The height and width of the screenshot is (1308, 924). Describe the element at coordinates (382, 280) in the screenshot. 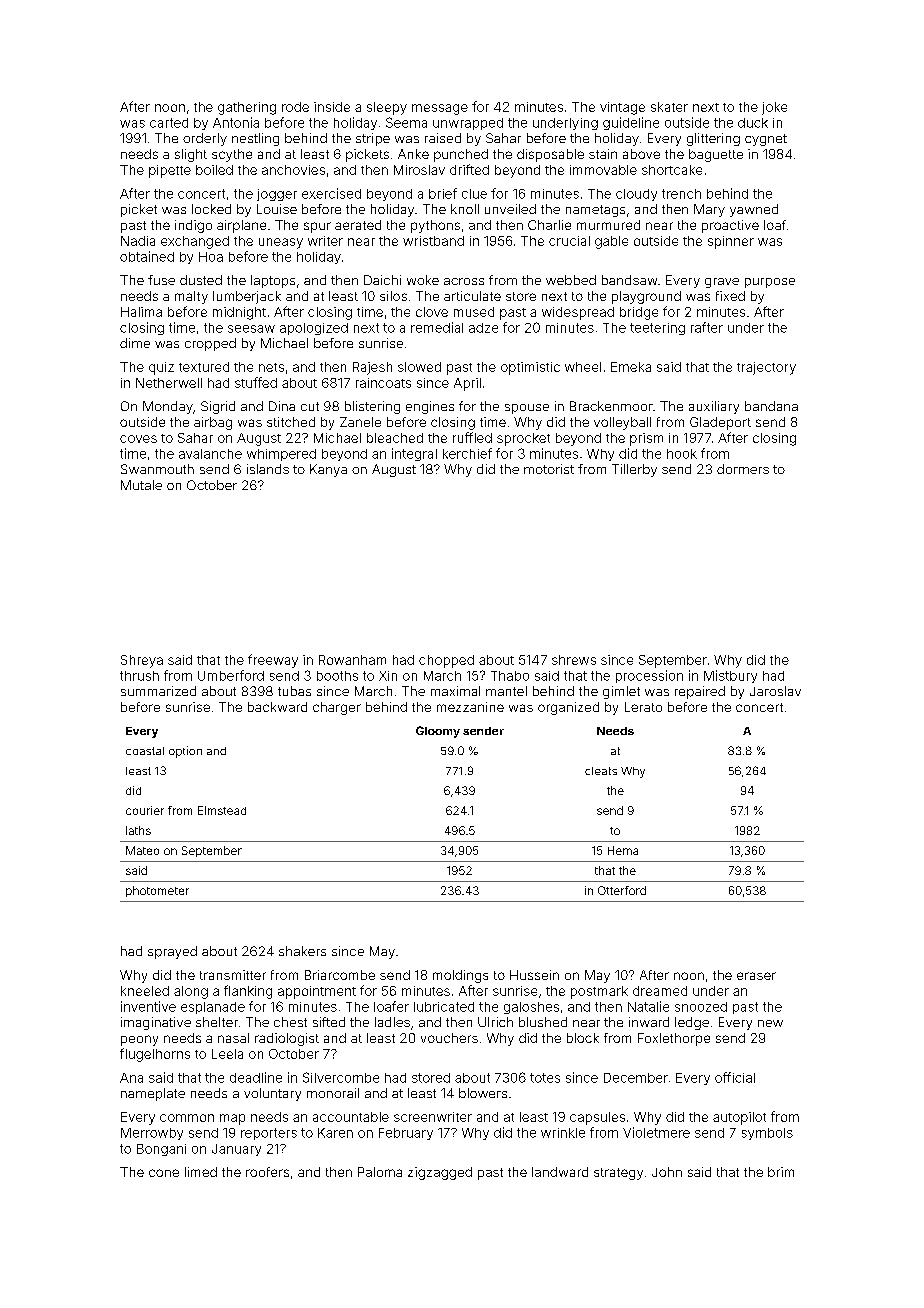

I see `Daichi` at that location.
